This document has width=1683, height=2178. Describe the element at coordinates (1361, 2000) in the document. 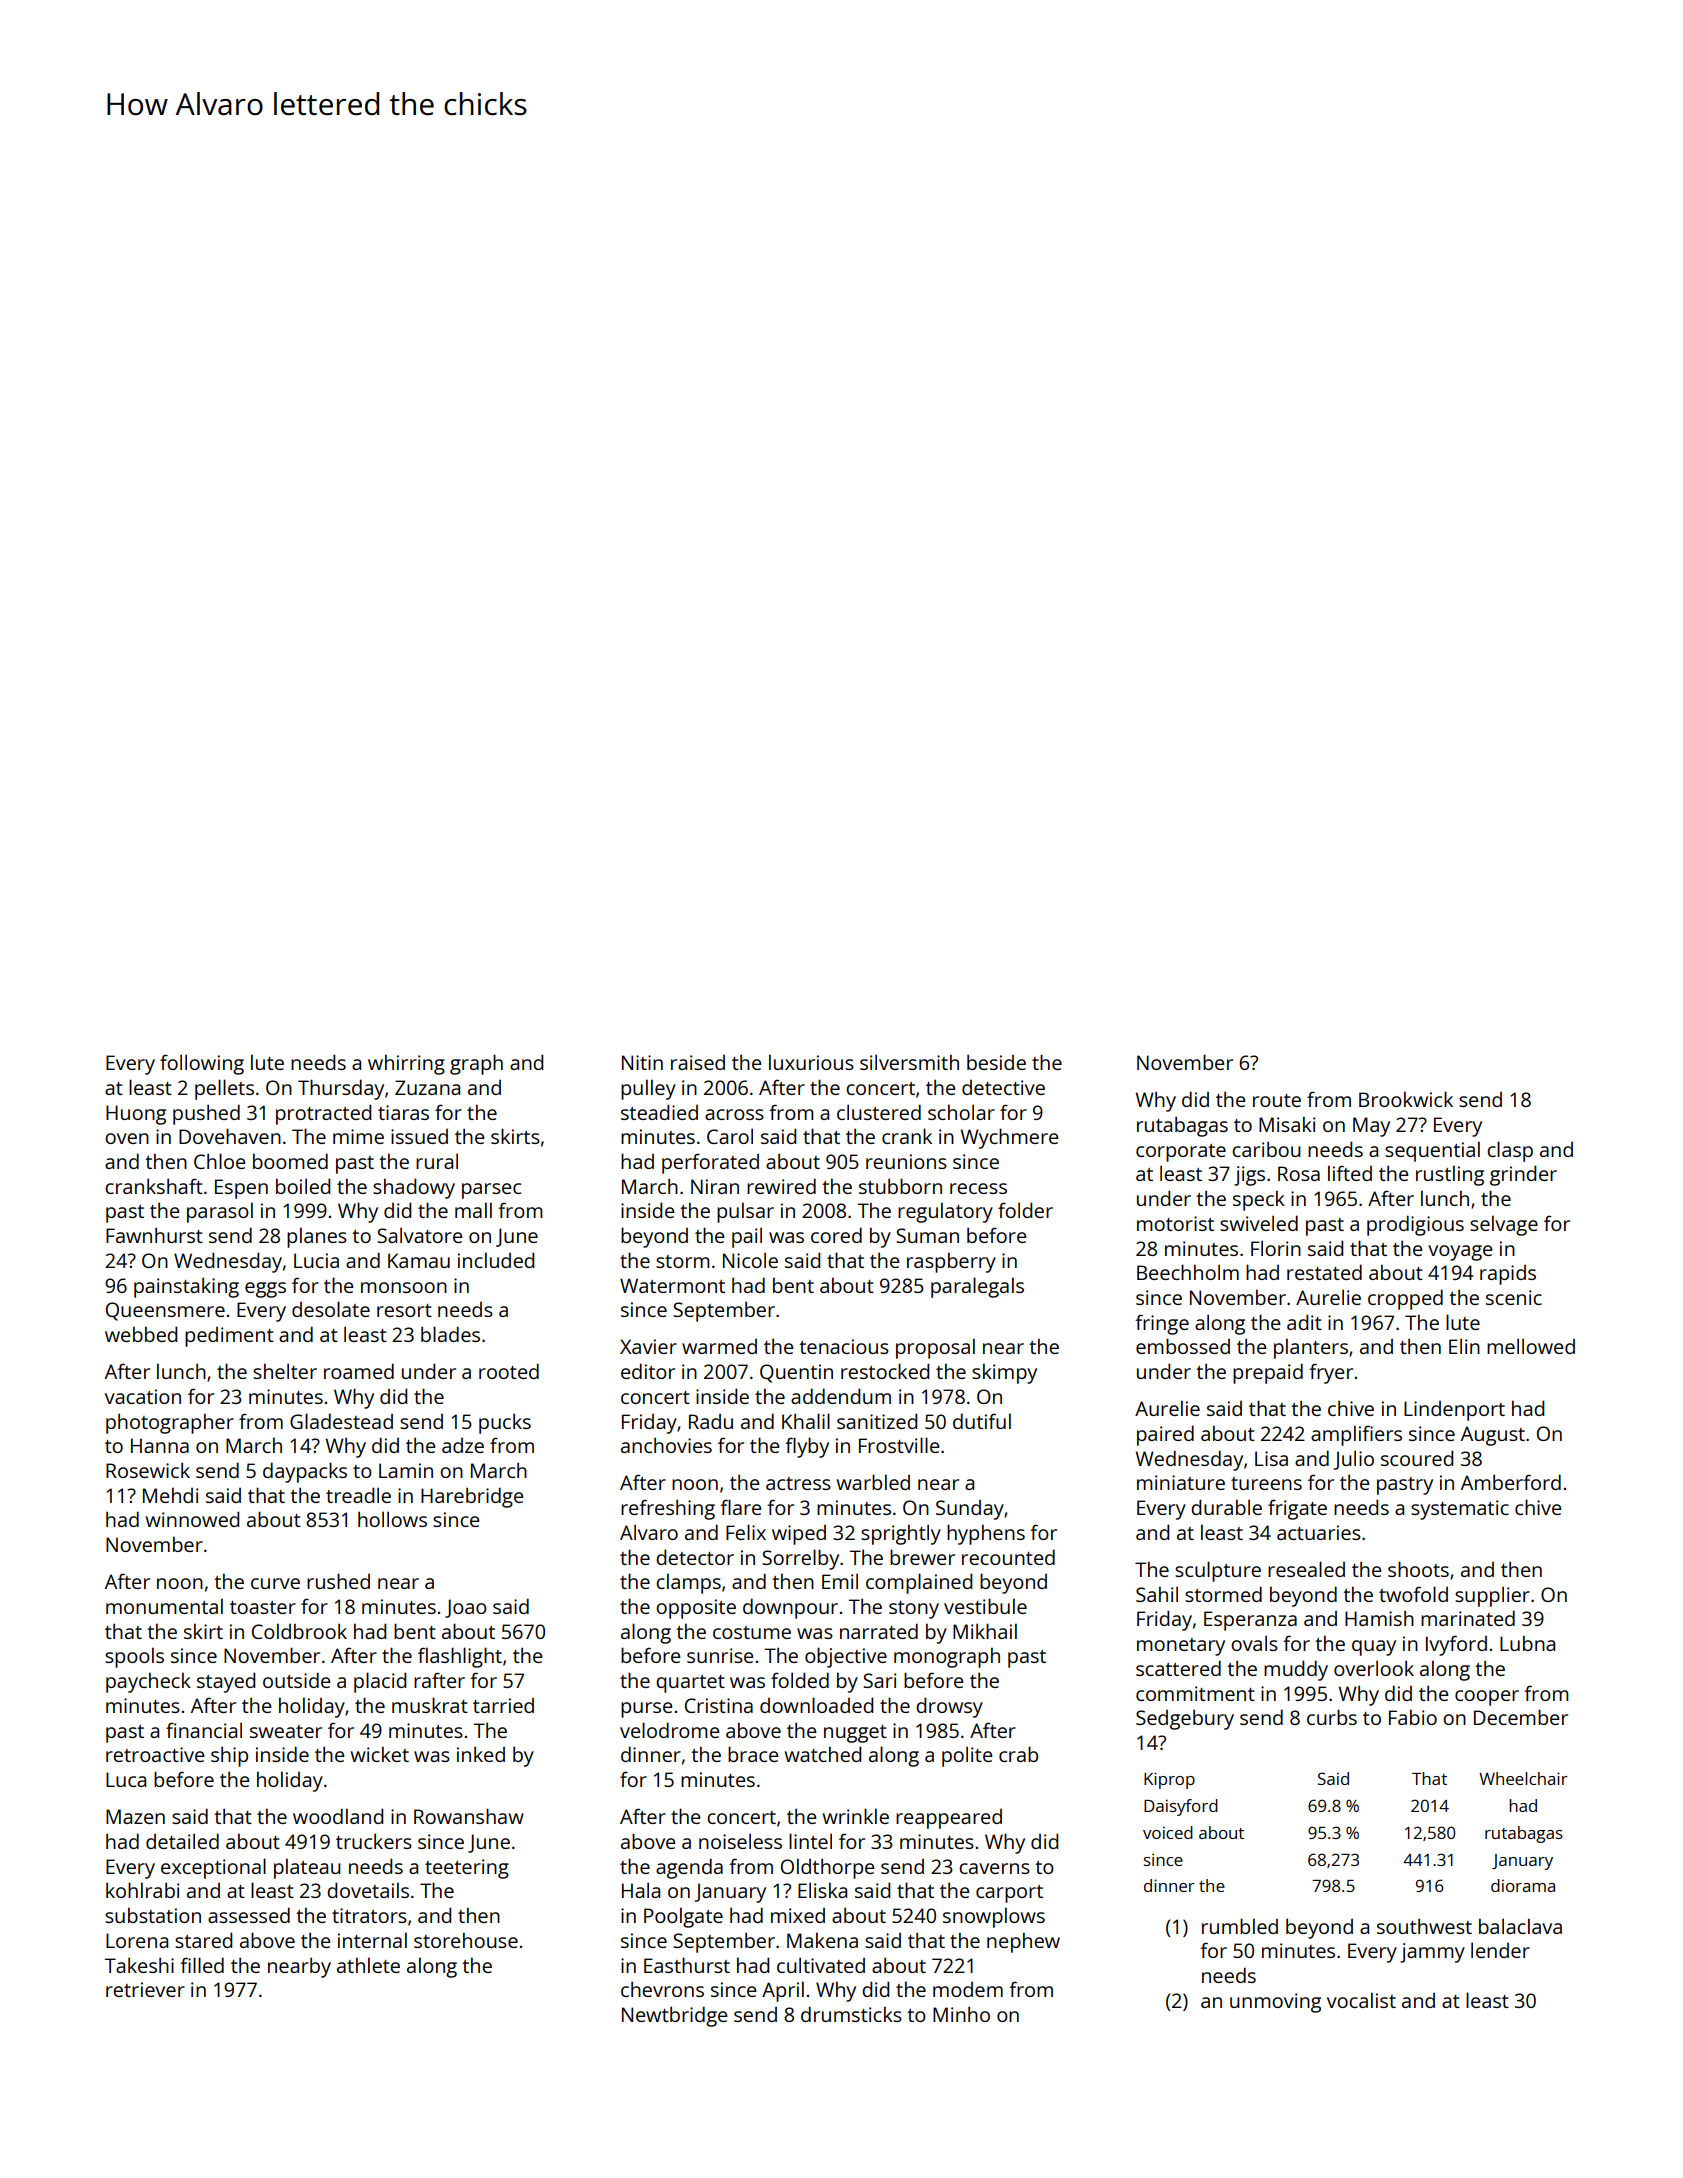

I see `vocalist` at that location.
